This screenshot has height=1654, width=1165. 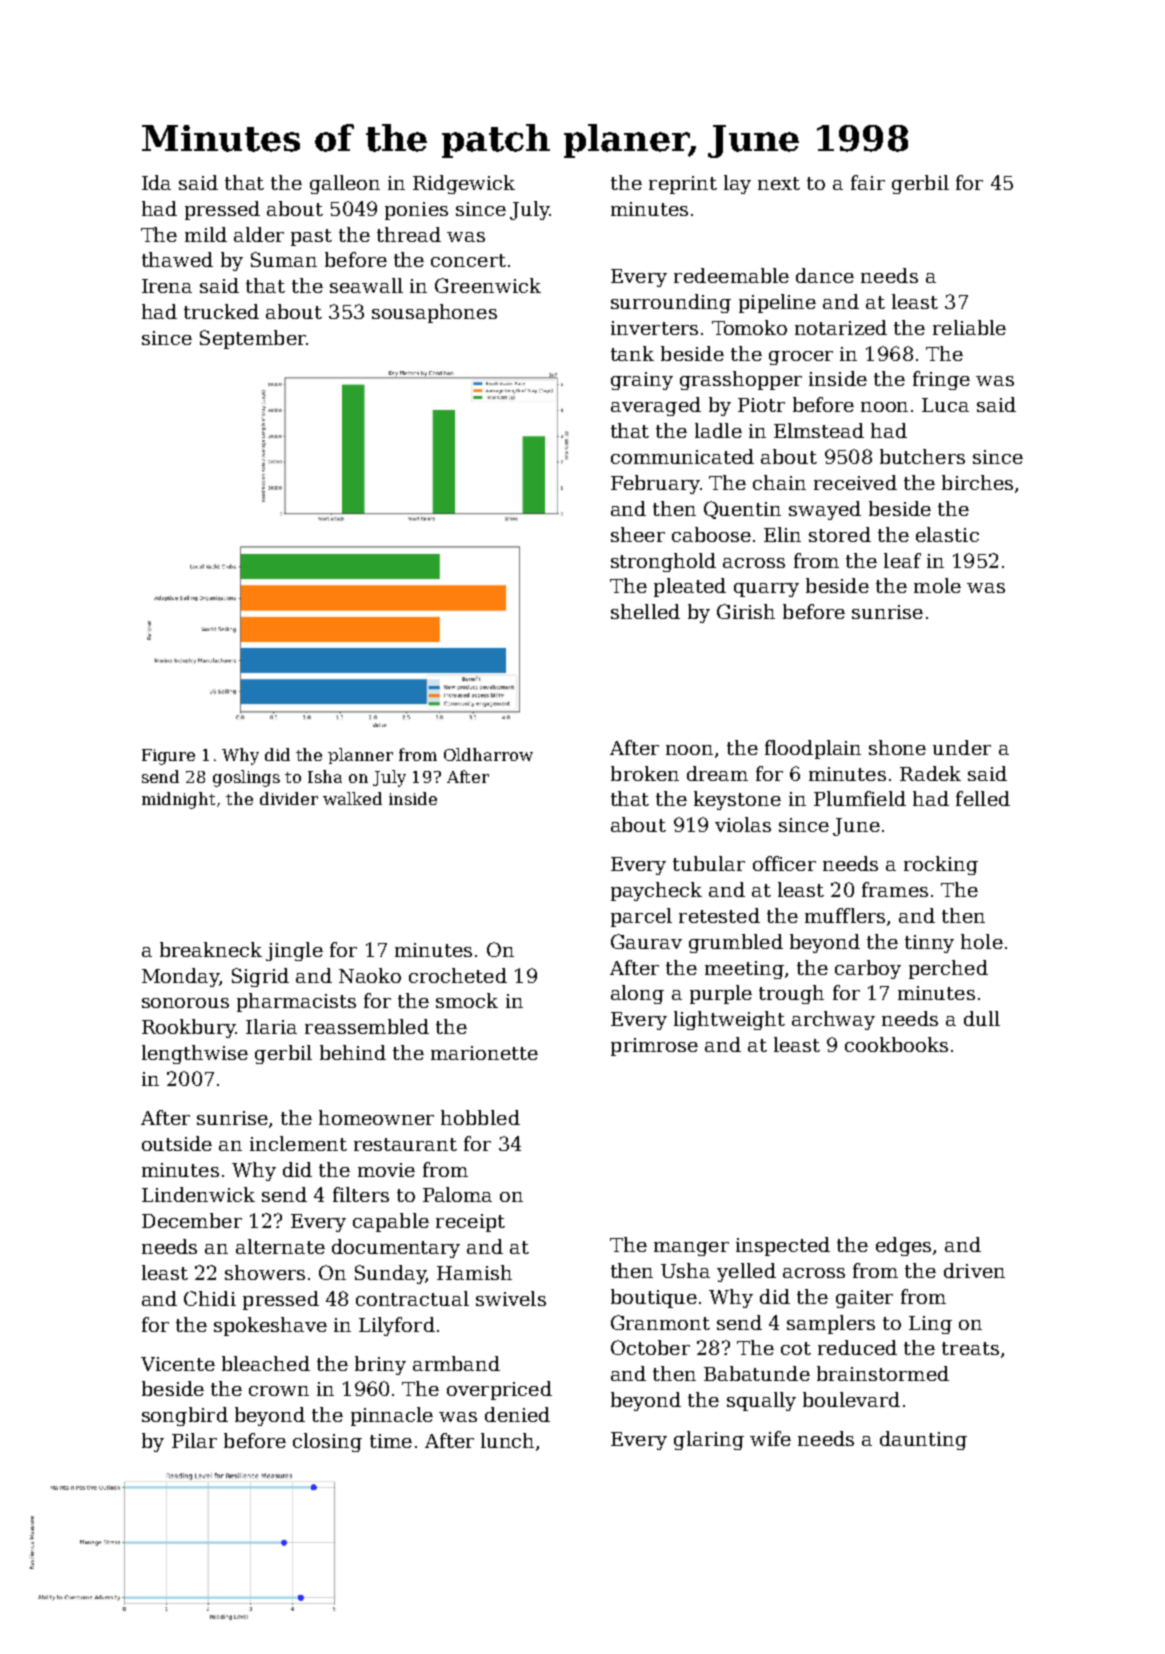 I want to click on broken, so click(x=645, y=773).
